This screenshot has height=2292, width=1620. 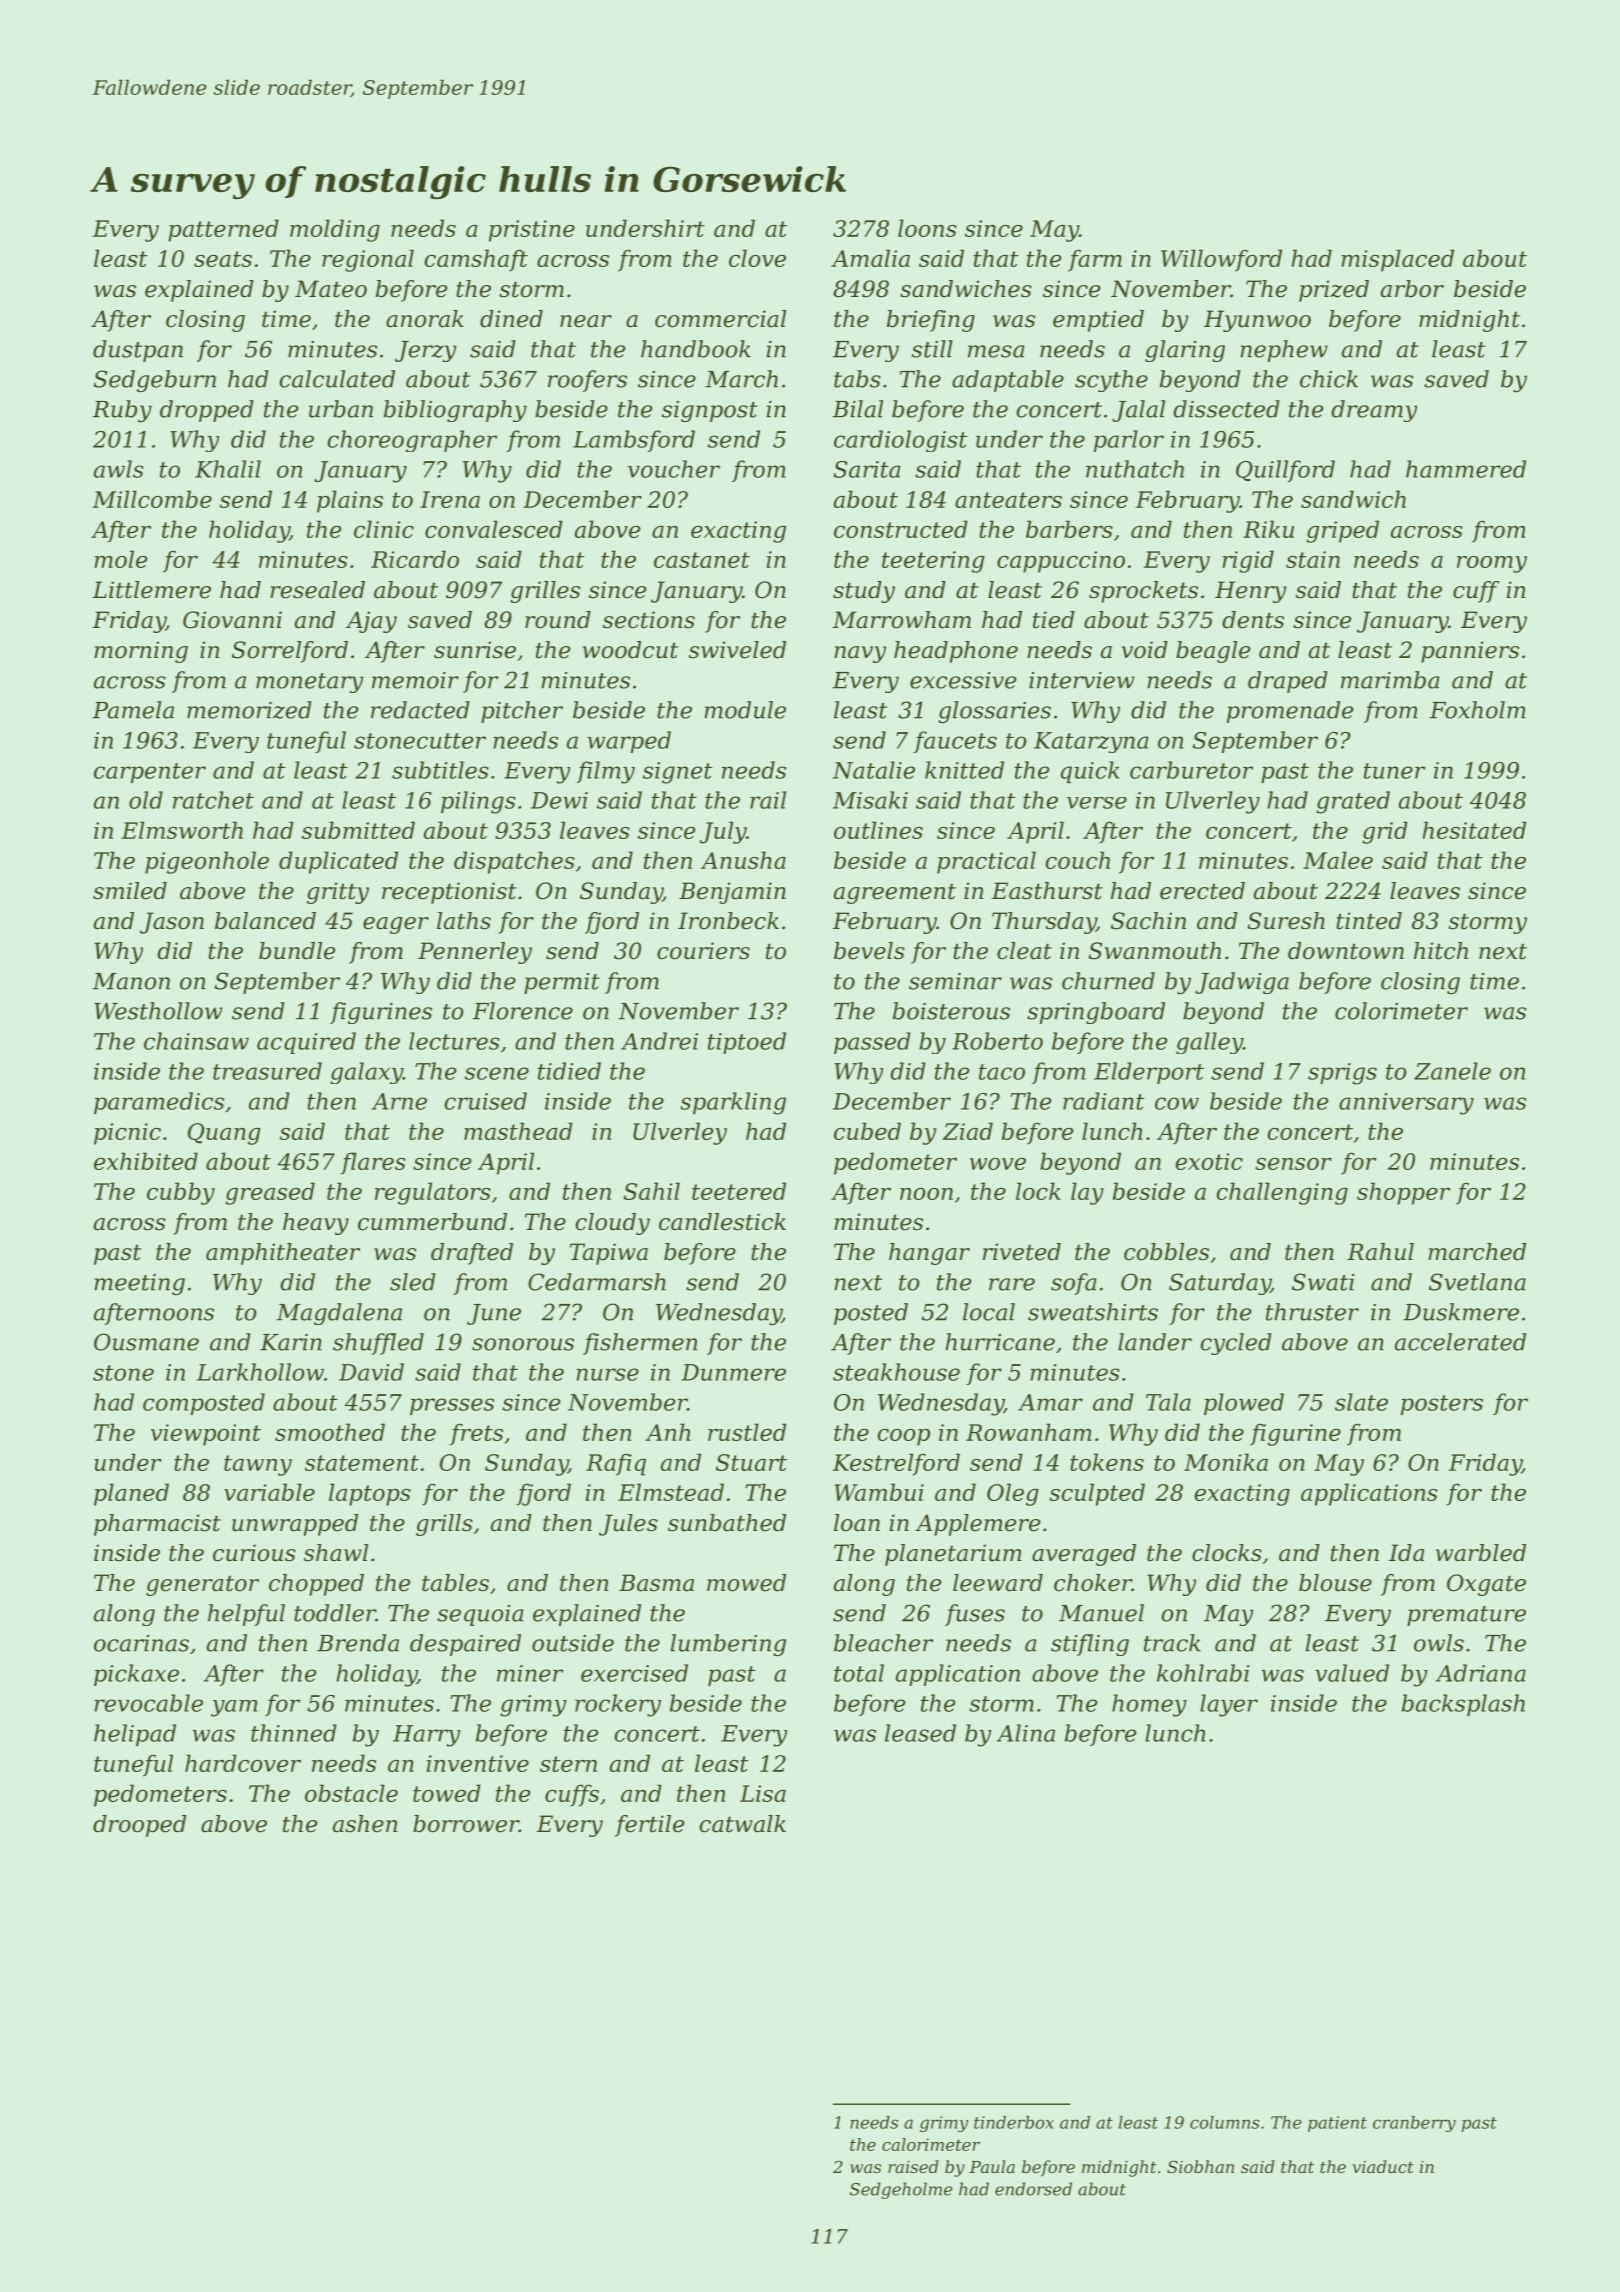 What do you see at coordinates (396, 925) in the screenshot?
I see `eager` at bounding box center [396, 925].
